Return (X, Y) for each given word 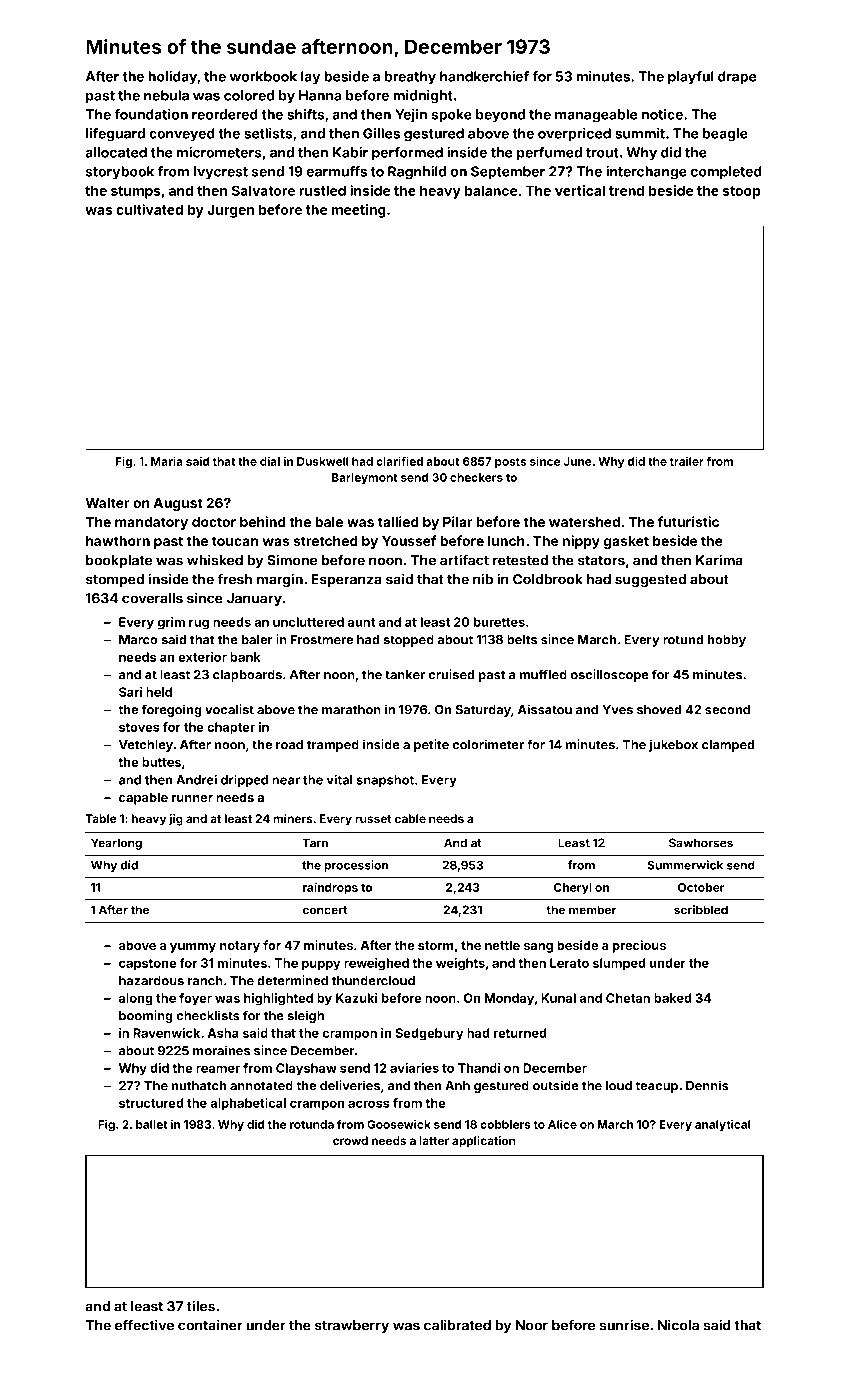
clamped (728, 746)
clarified (399, 461)
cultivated (149, 209)
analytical (722, 1125)
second (727, 710)
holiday (172, 78)
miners (293, 818)
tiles (201, 1306)
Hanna (320, 95)
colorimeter (488, 744)
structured (151, 1103)
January (254, 599)
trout (602, 153)
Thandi (479, 1068)
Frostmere (322, 640)
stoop (741, 192)
